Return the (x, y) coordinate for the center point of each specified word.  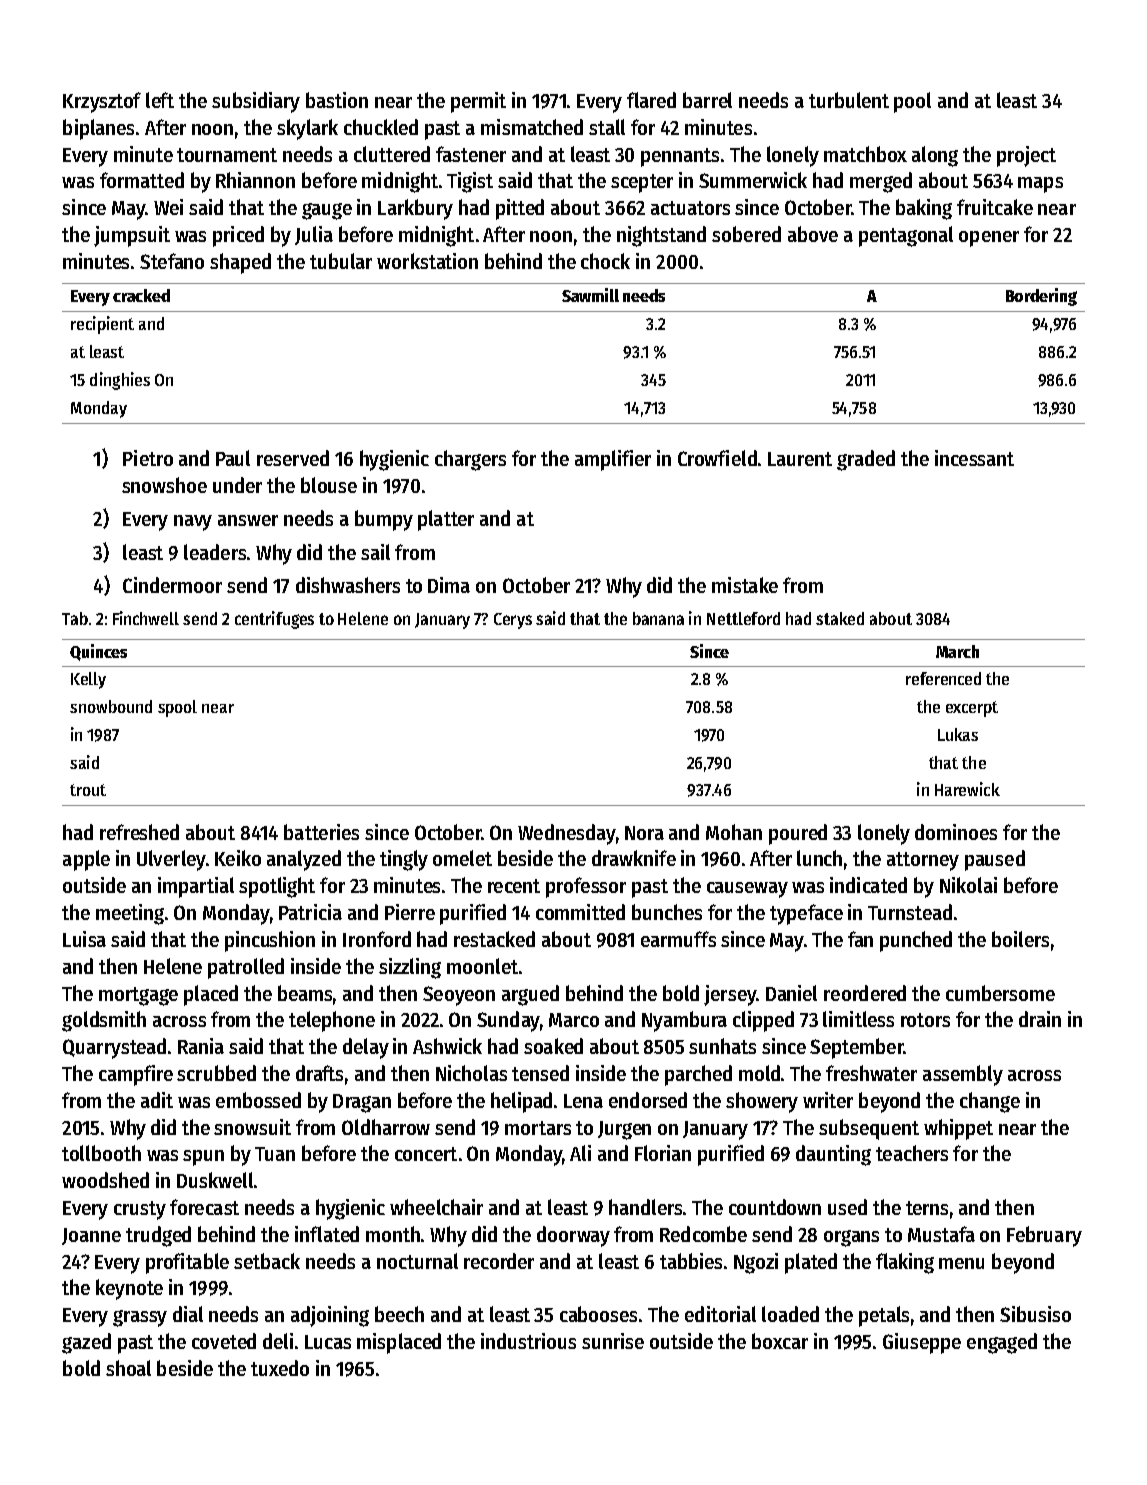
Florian (663, 1153)
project (1026, 156)
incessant (974, 458)
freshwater (871, 1073)
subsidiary (256, 102)
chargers (470, 460)
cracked (141, 295)
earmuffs (678, 939)
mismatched (532, 127)
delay (366, 1048)
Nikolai (968, 885)
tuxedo (280, 1368)
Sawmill (590, 295)
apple (86, 860)
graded (866, 460)
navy (193, 523)
